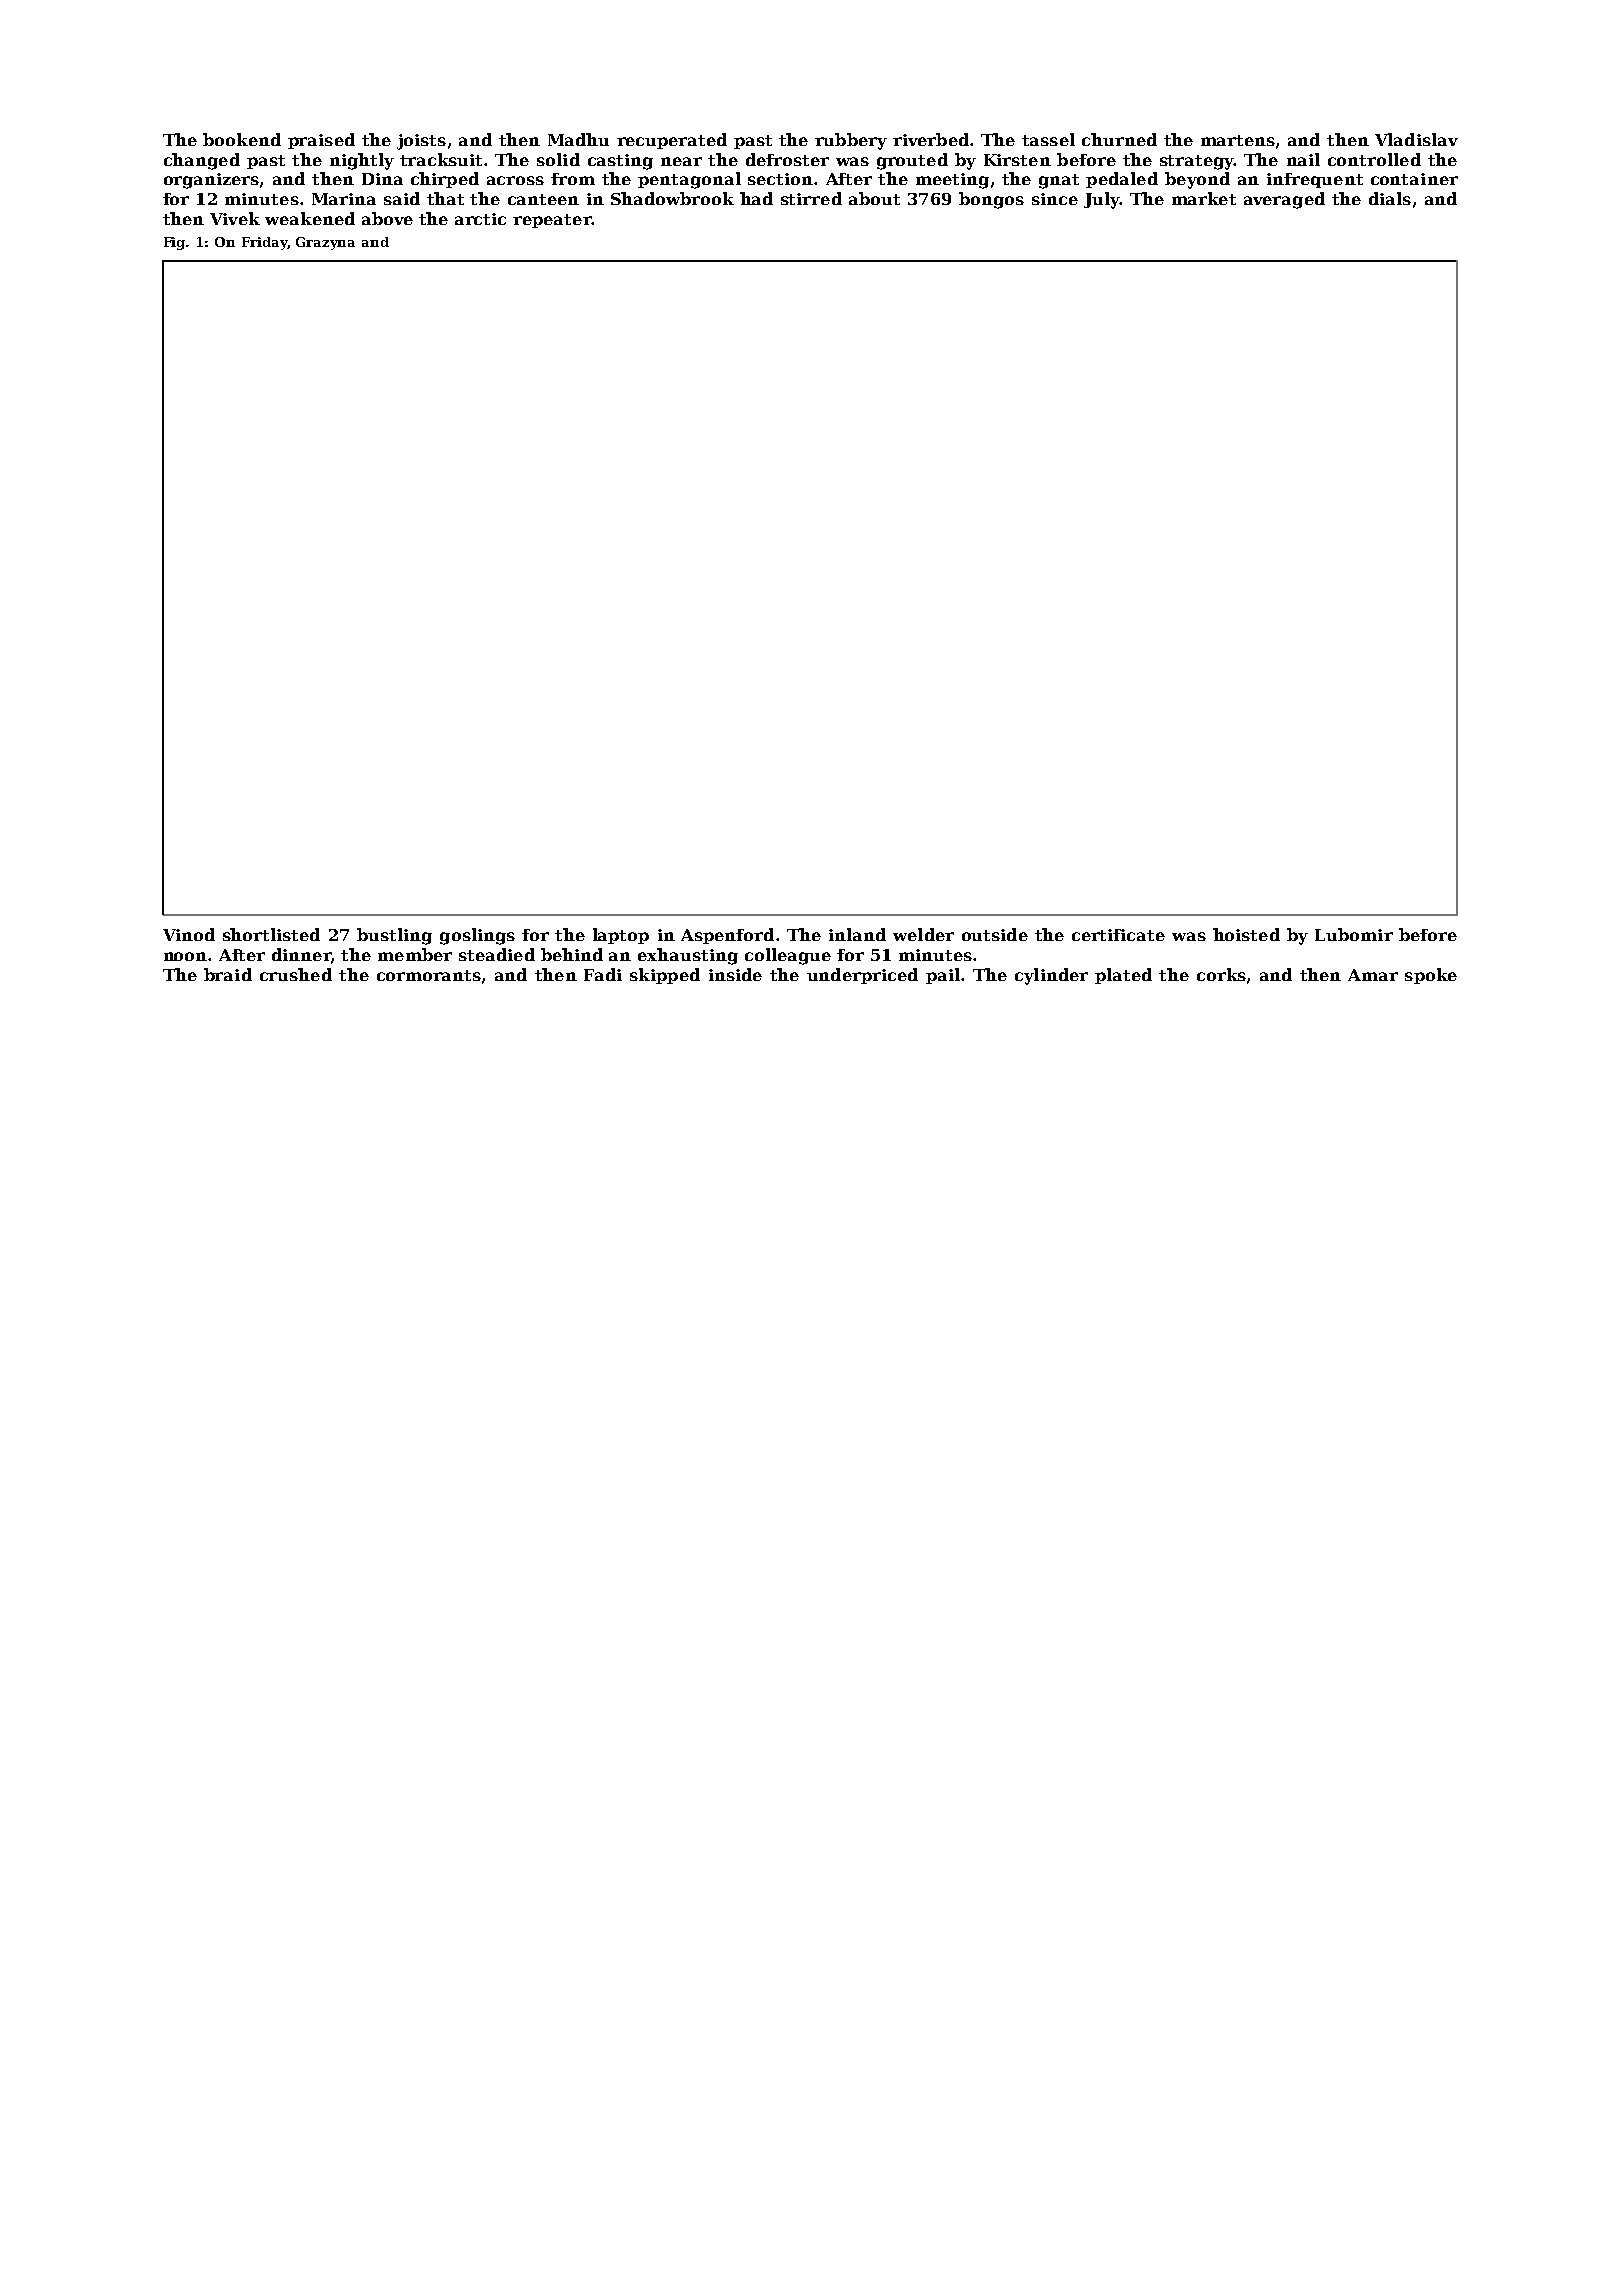 This screenshot has width=1620, height=2292. Describe the element at coordinates (1284, 200) in the screenshot. I see `averaged` at that location.
